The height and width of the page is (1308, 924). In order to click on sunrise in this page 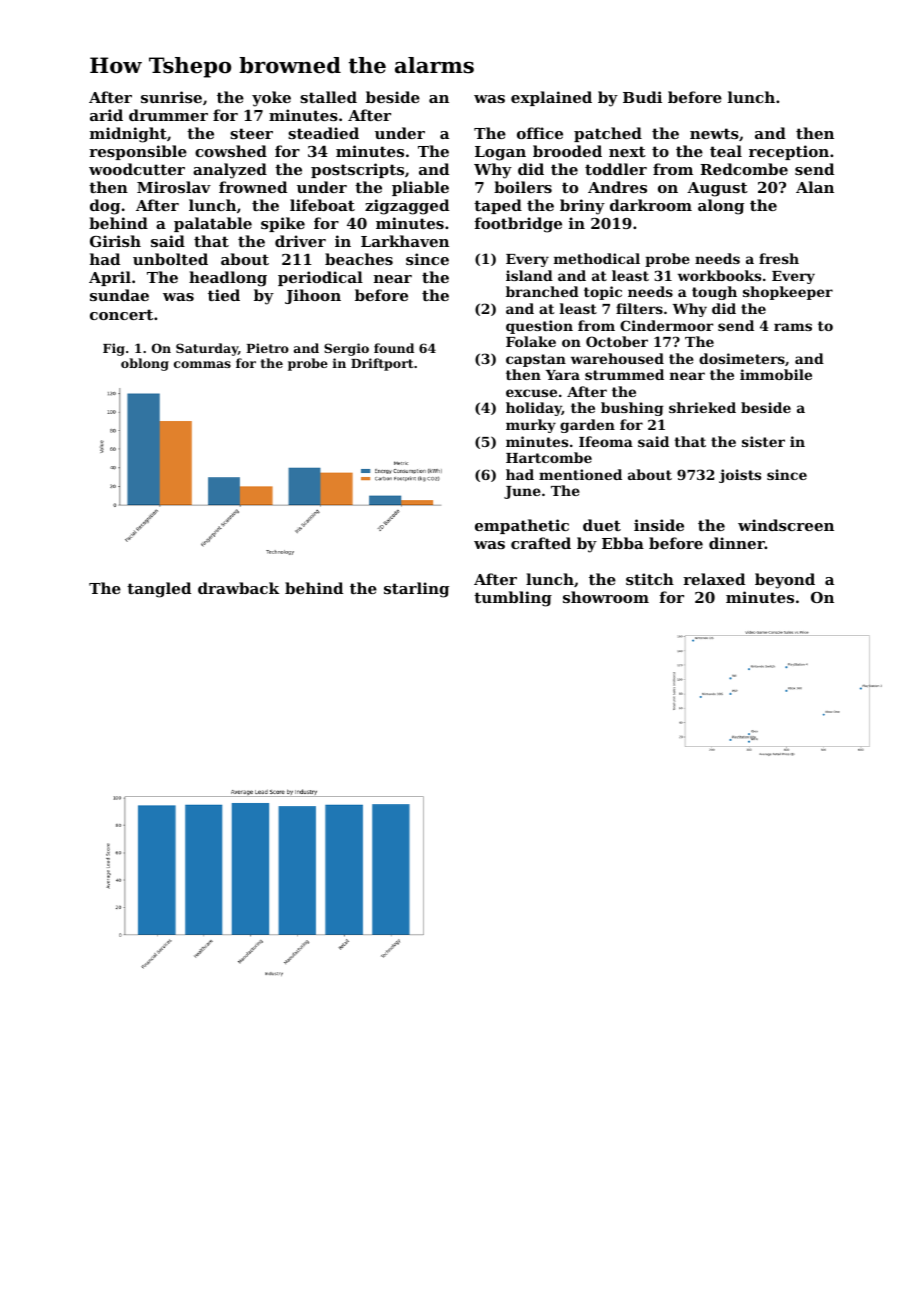, I will do `click(171, 97)`.
